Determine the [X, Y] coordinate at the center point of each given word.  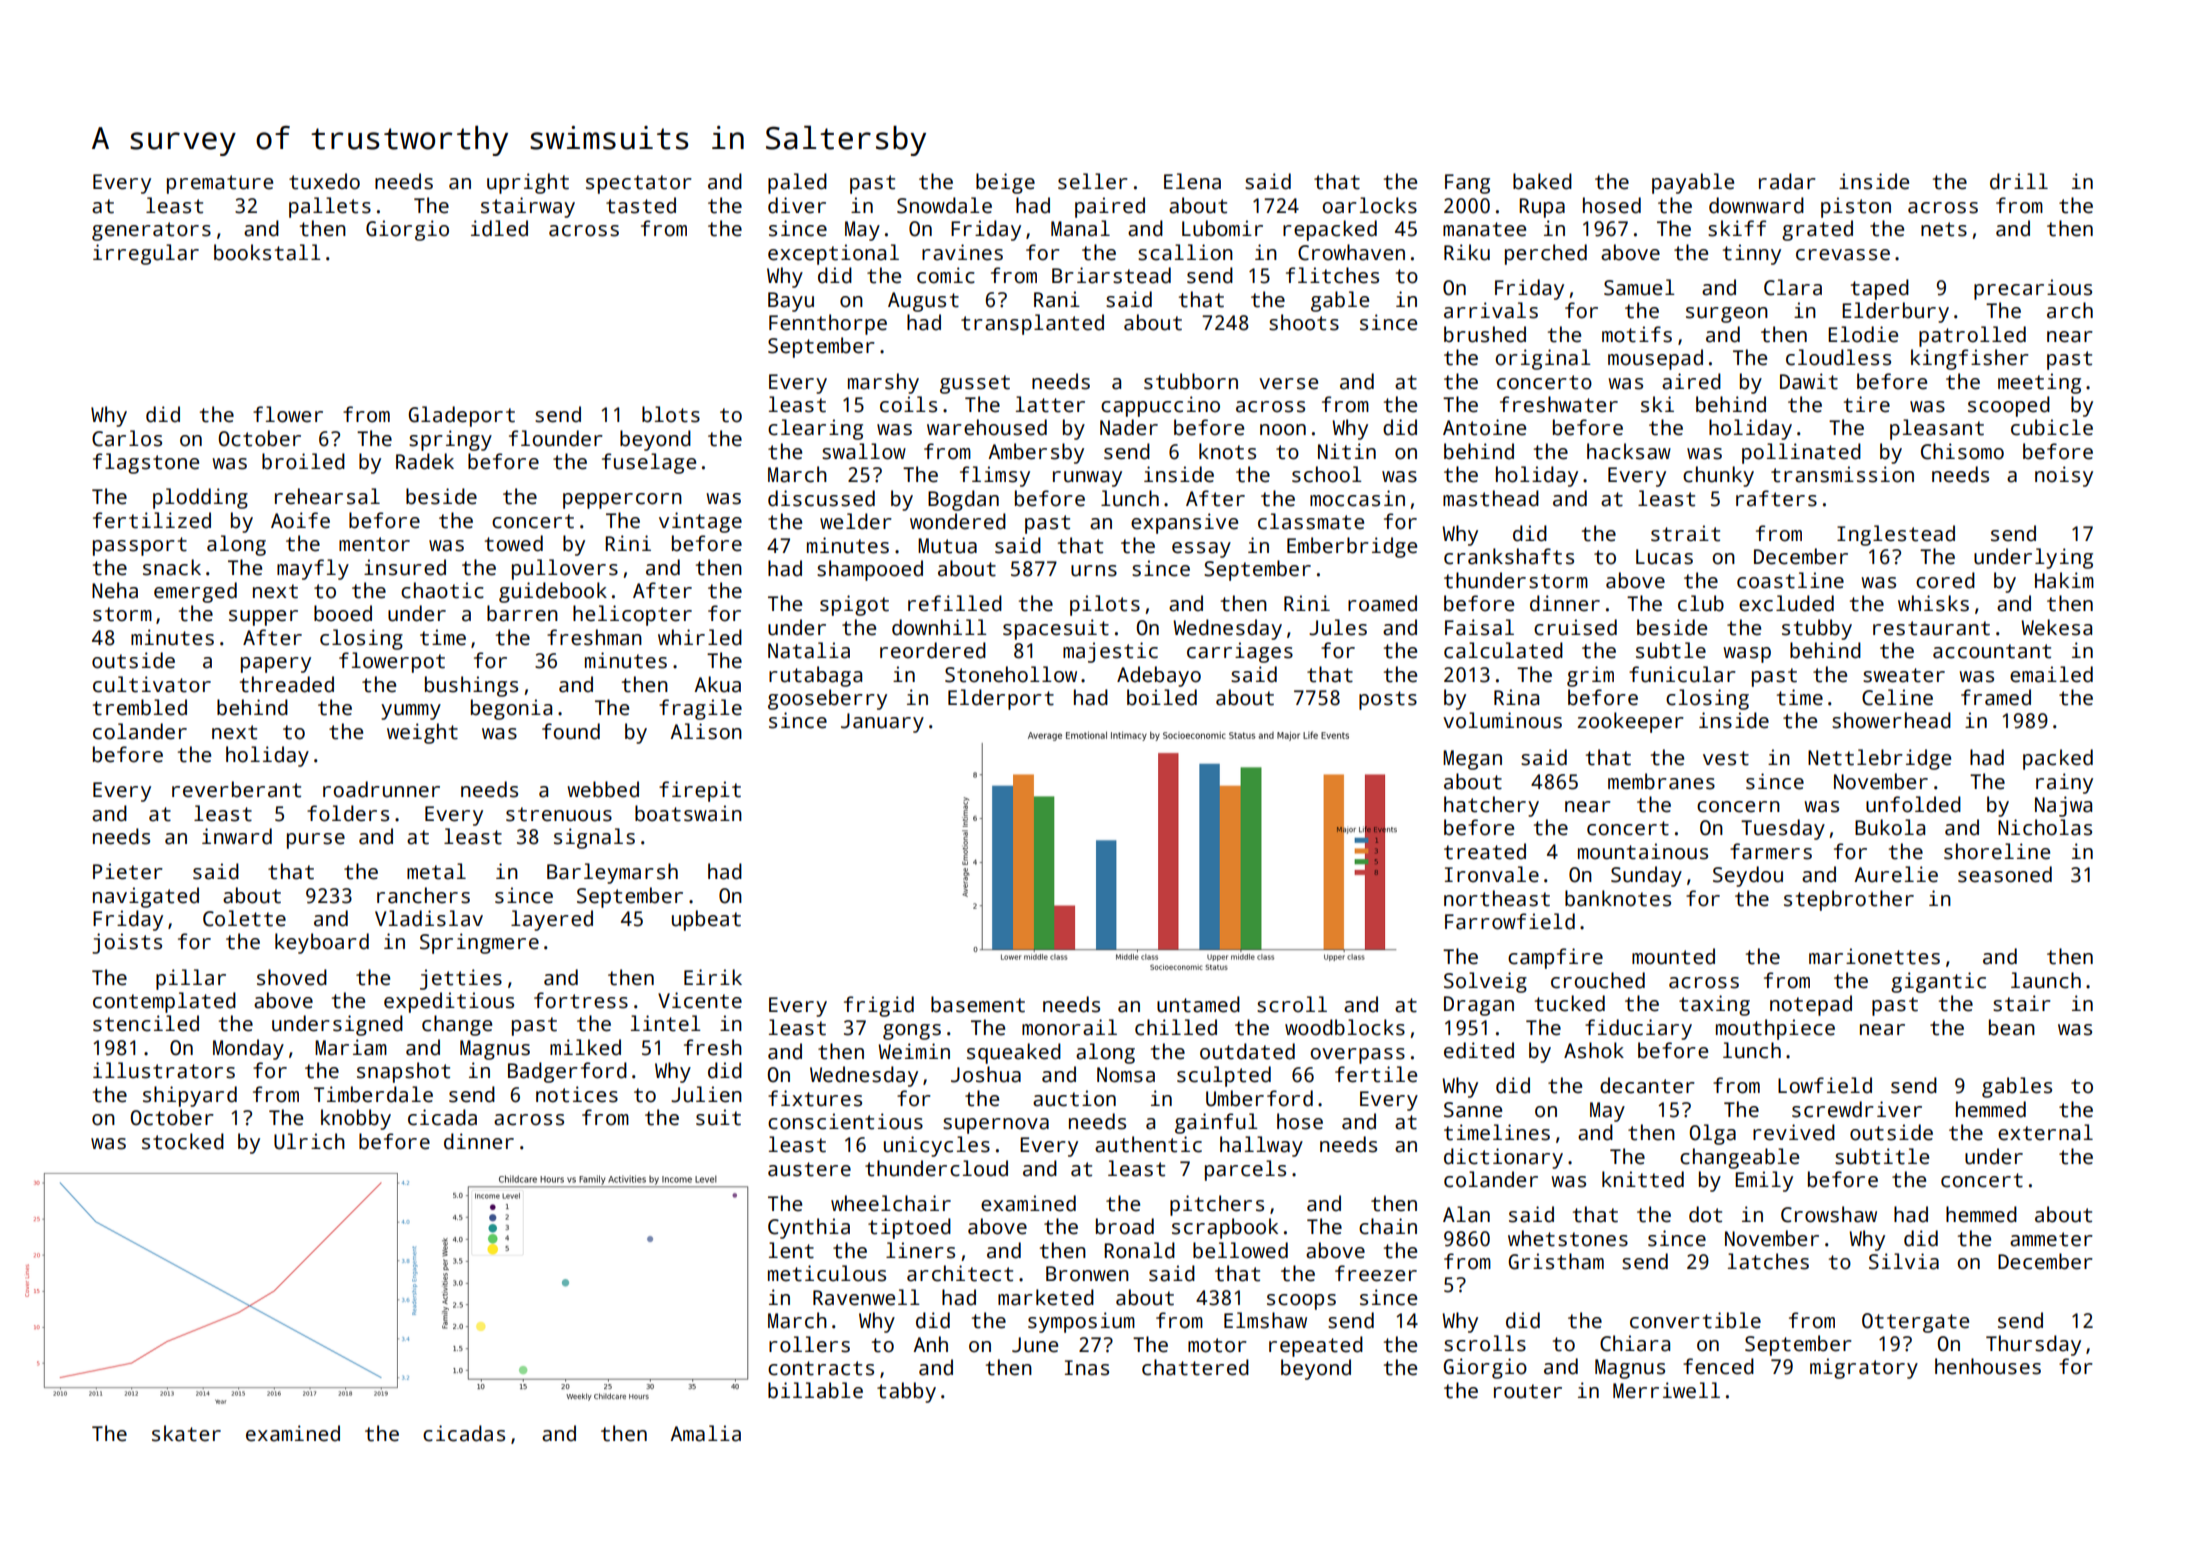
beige [1005, 183]
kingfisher [1970, 359]
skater [186, 1433]
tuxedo [324, 181]
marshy [883, 383]
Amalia [705, 1433]
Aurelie [1896, 874]
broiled [303, 461]
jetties [461, 979]
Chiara [1635, 1343]
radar [1787, 181]
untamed [1198, 1004]
